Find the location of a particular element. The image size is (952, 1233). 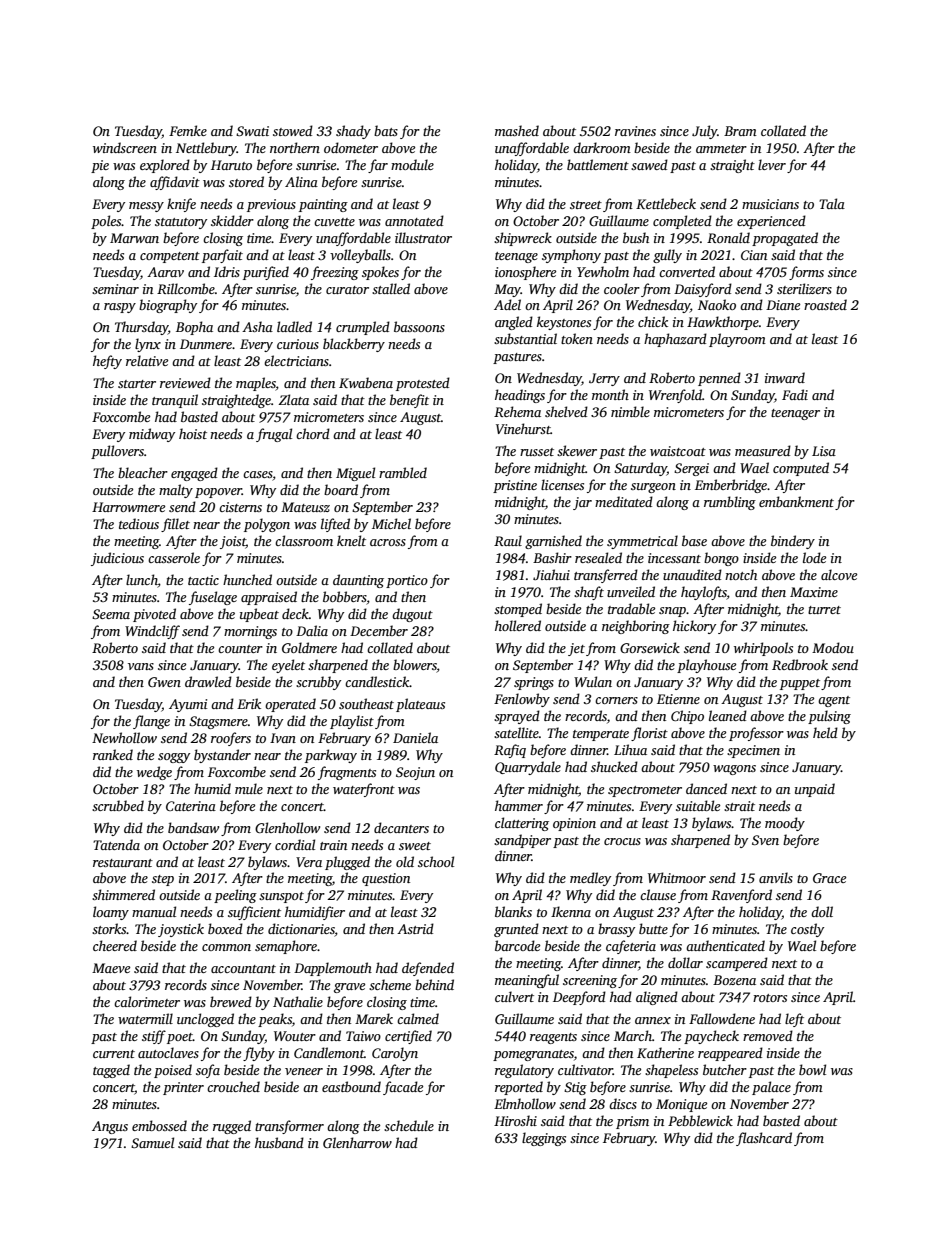

previous is located at coordinates (271, 205).
